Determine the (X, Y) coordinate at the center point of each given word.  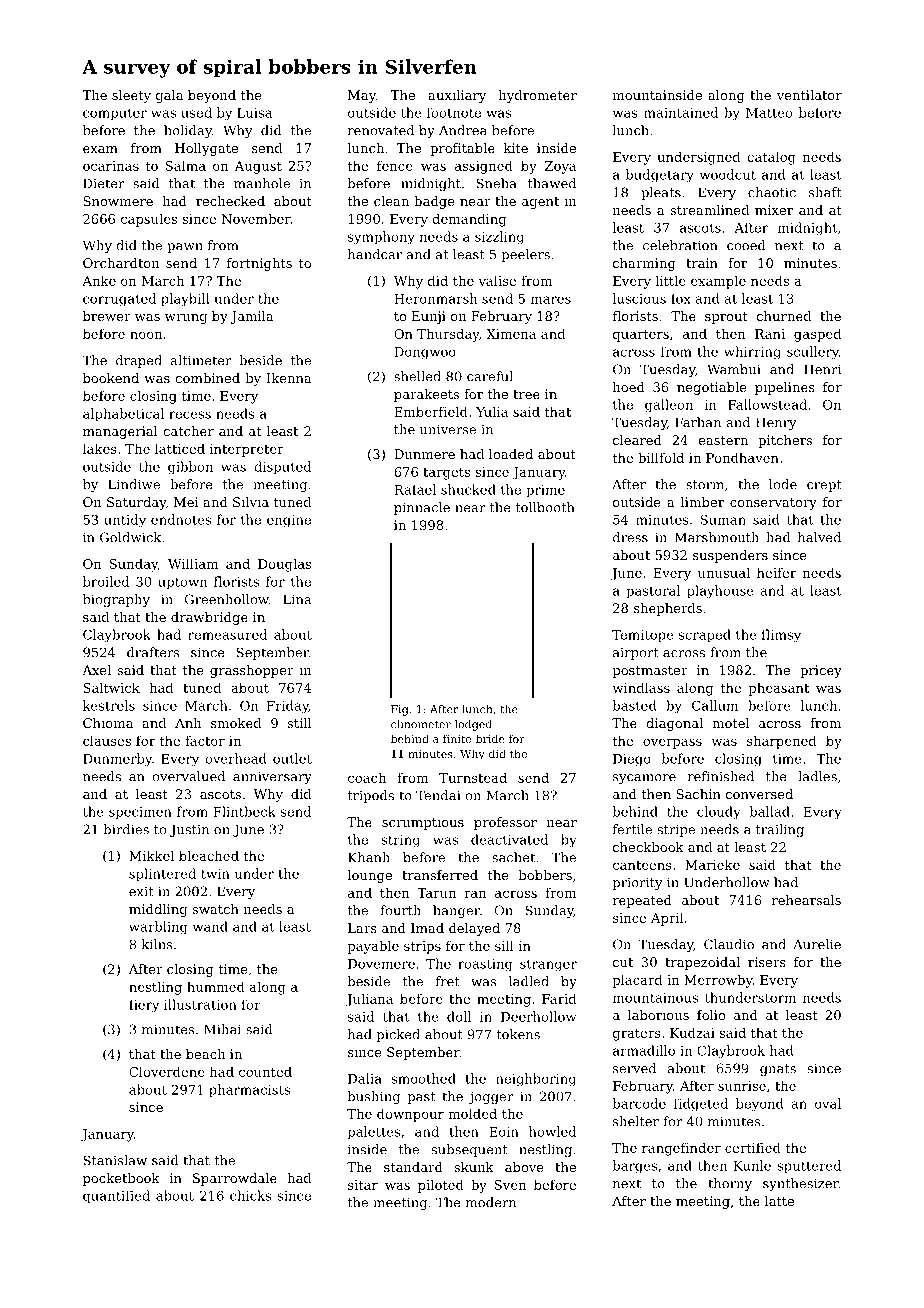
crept (824, 486)
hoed (629, 387)
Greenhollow (227, 599)
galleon (669, 406)
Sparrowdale (235, 1179)
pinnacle (422, 508)
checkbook (648, 847)
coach (367, 777)
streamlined (709, 210)
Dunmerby (117, 759)
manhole (262, 183)
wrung (186, 319)
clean (391, 201)
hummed (216, 986)
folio (711, 1015)
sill (504, 945)
